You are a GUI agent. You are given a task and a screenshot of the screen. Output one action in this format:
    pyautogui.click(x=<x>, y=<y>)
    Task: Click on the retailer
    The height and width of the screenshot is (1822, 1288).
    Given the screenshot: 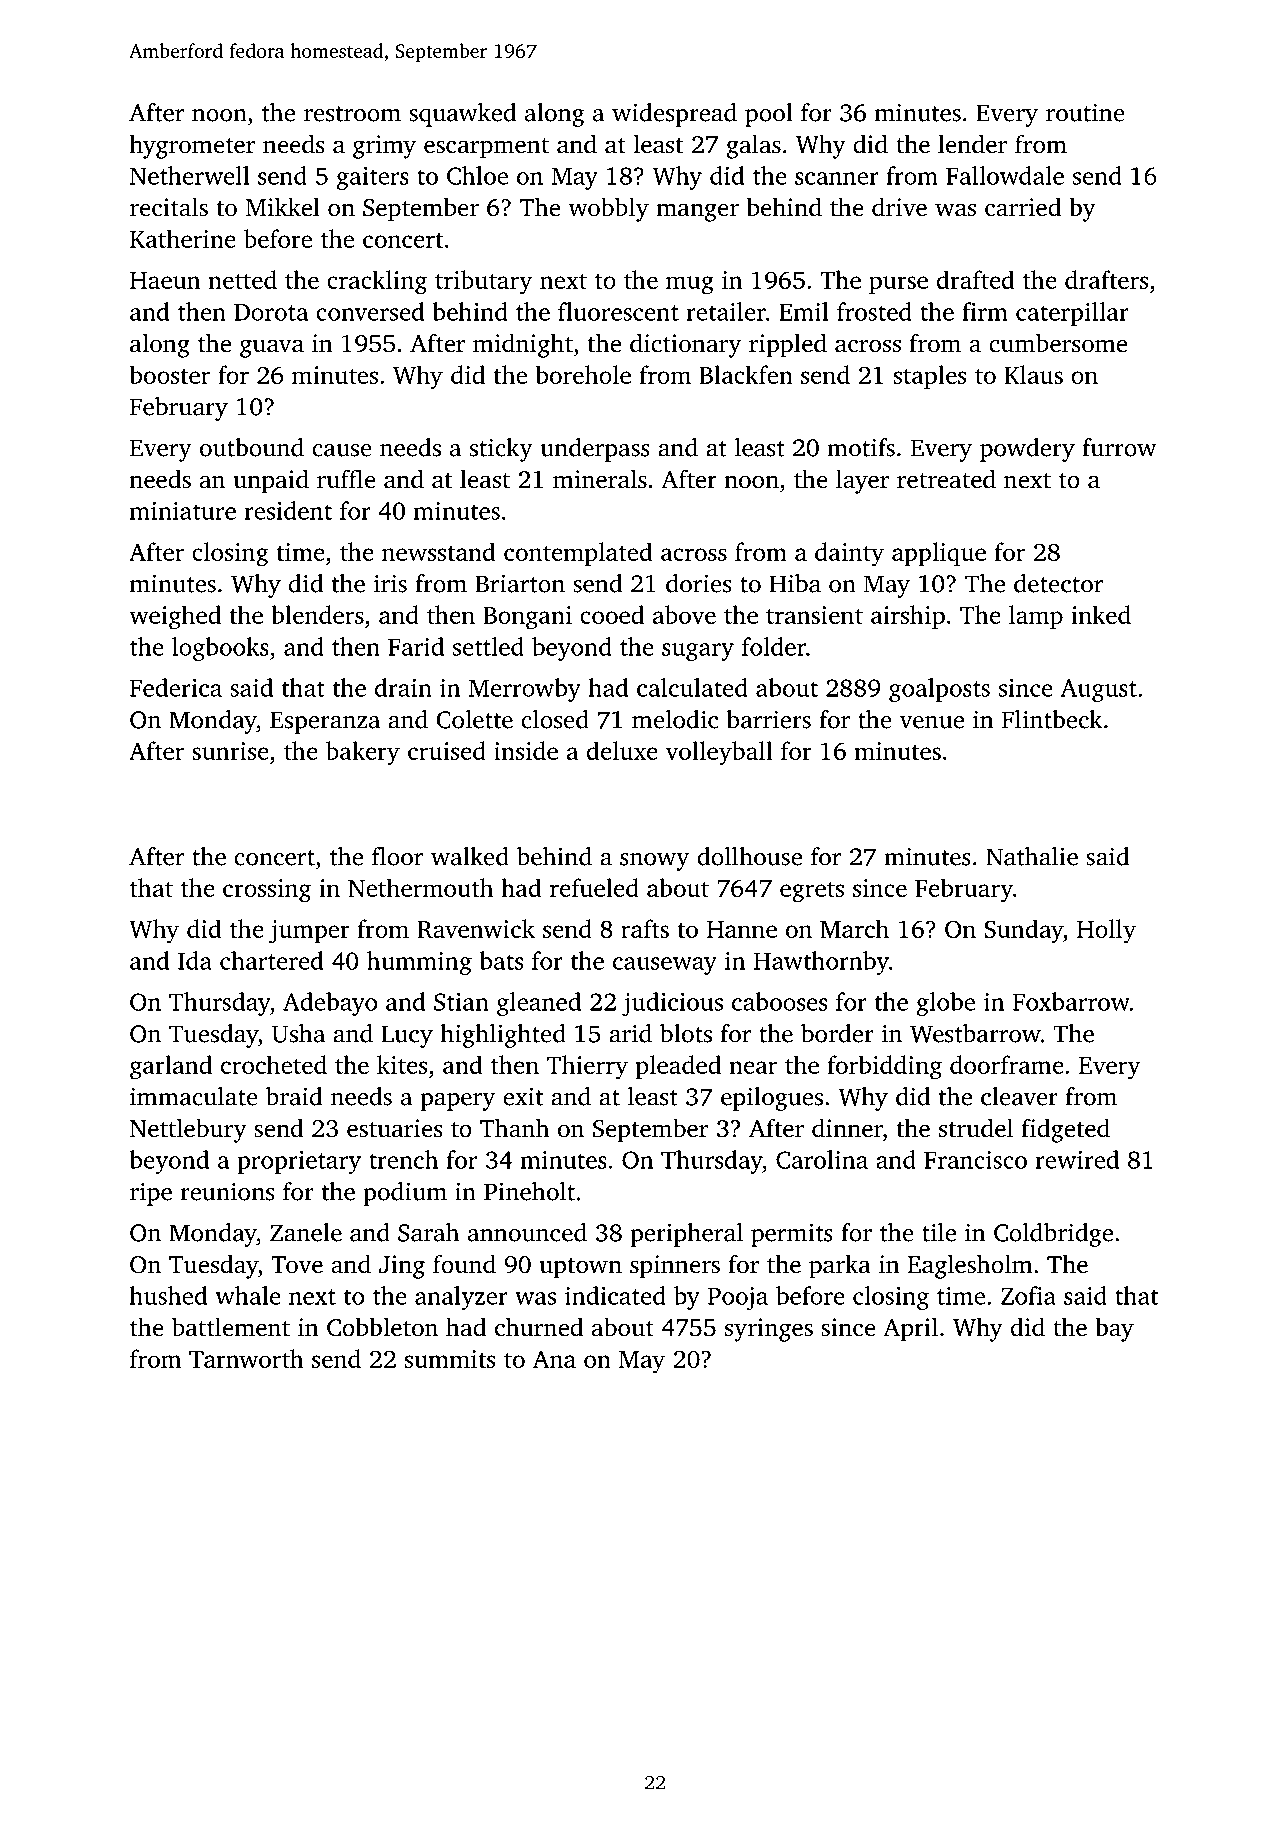 What is the action you would take?
    pyautogui.click(x=726, y=311)
